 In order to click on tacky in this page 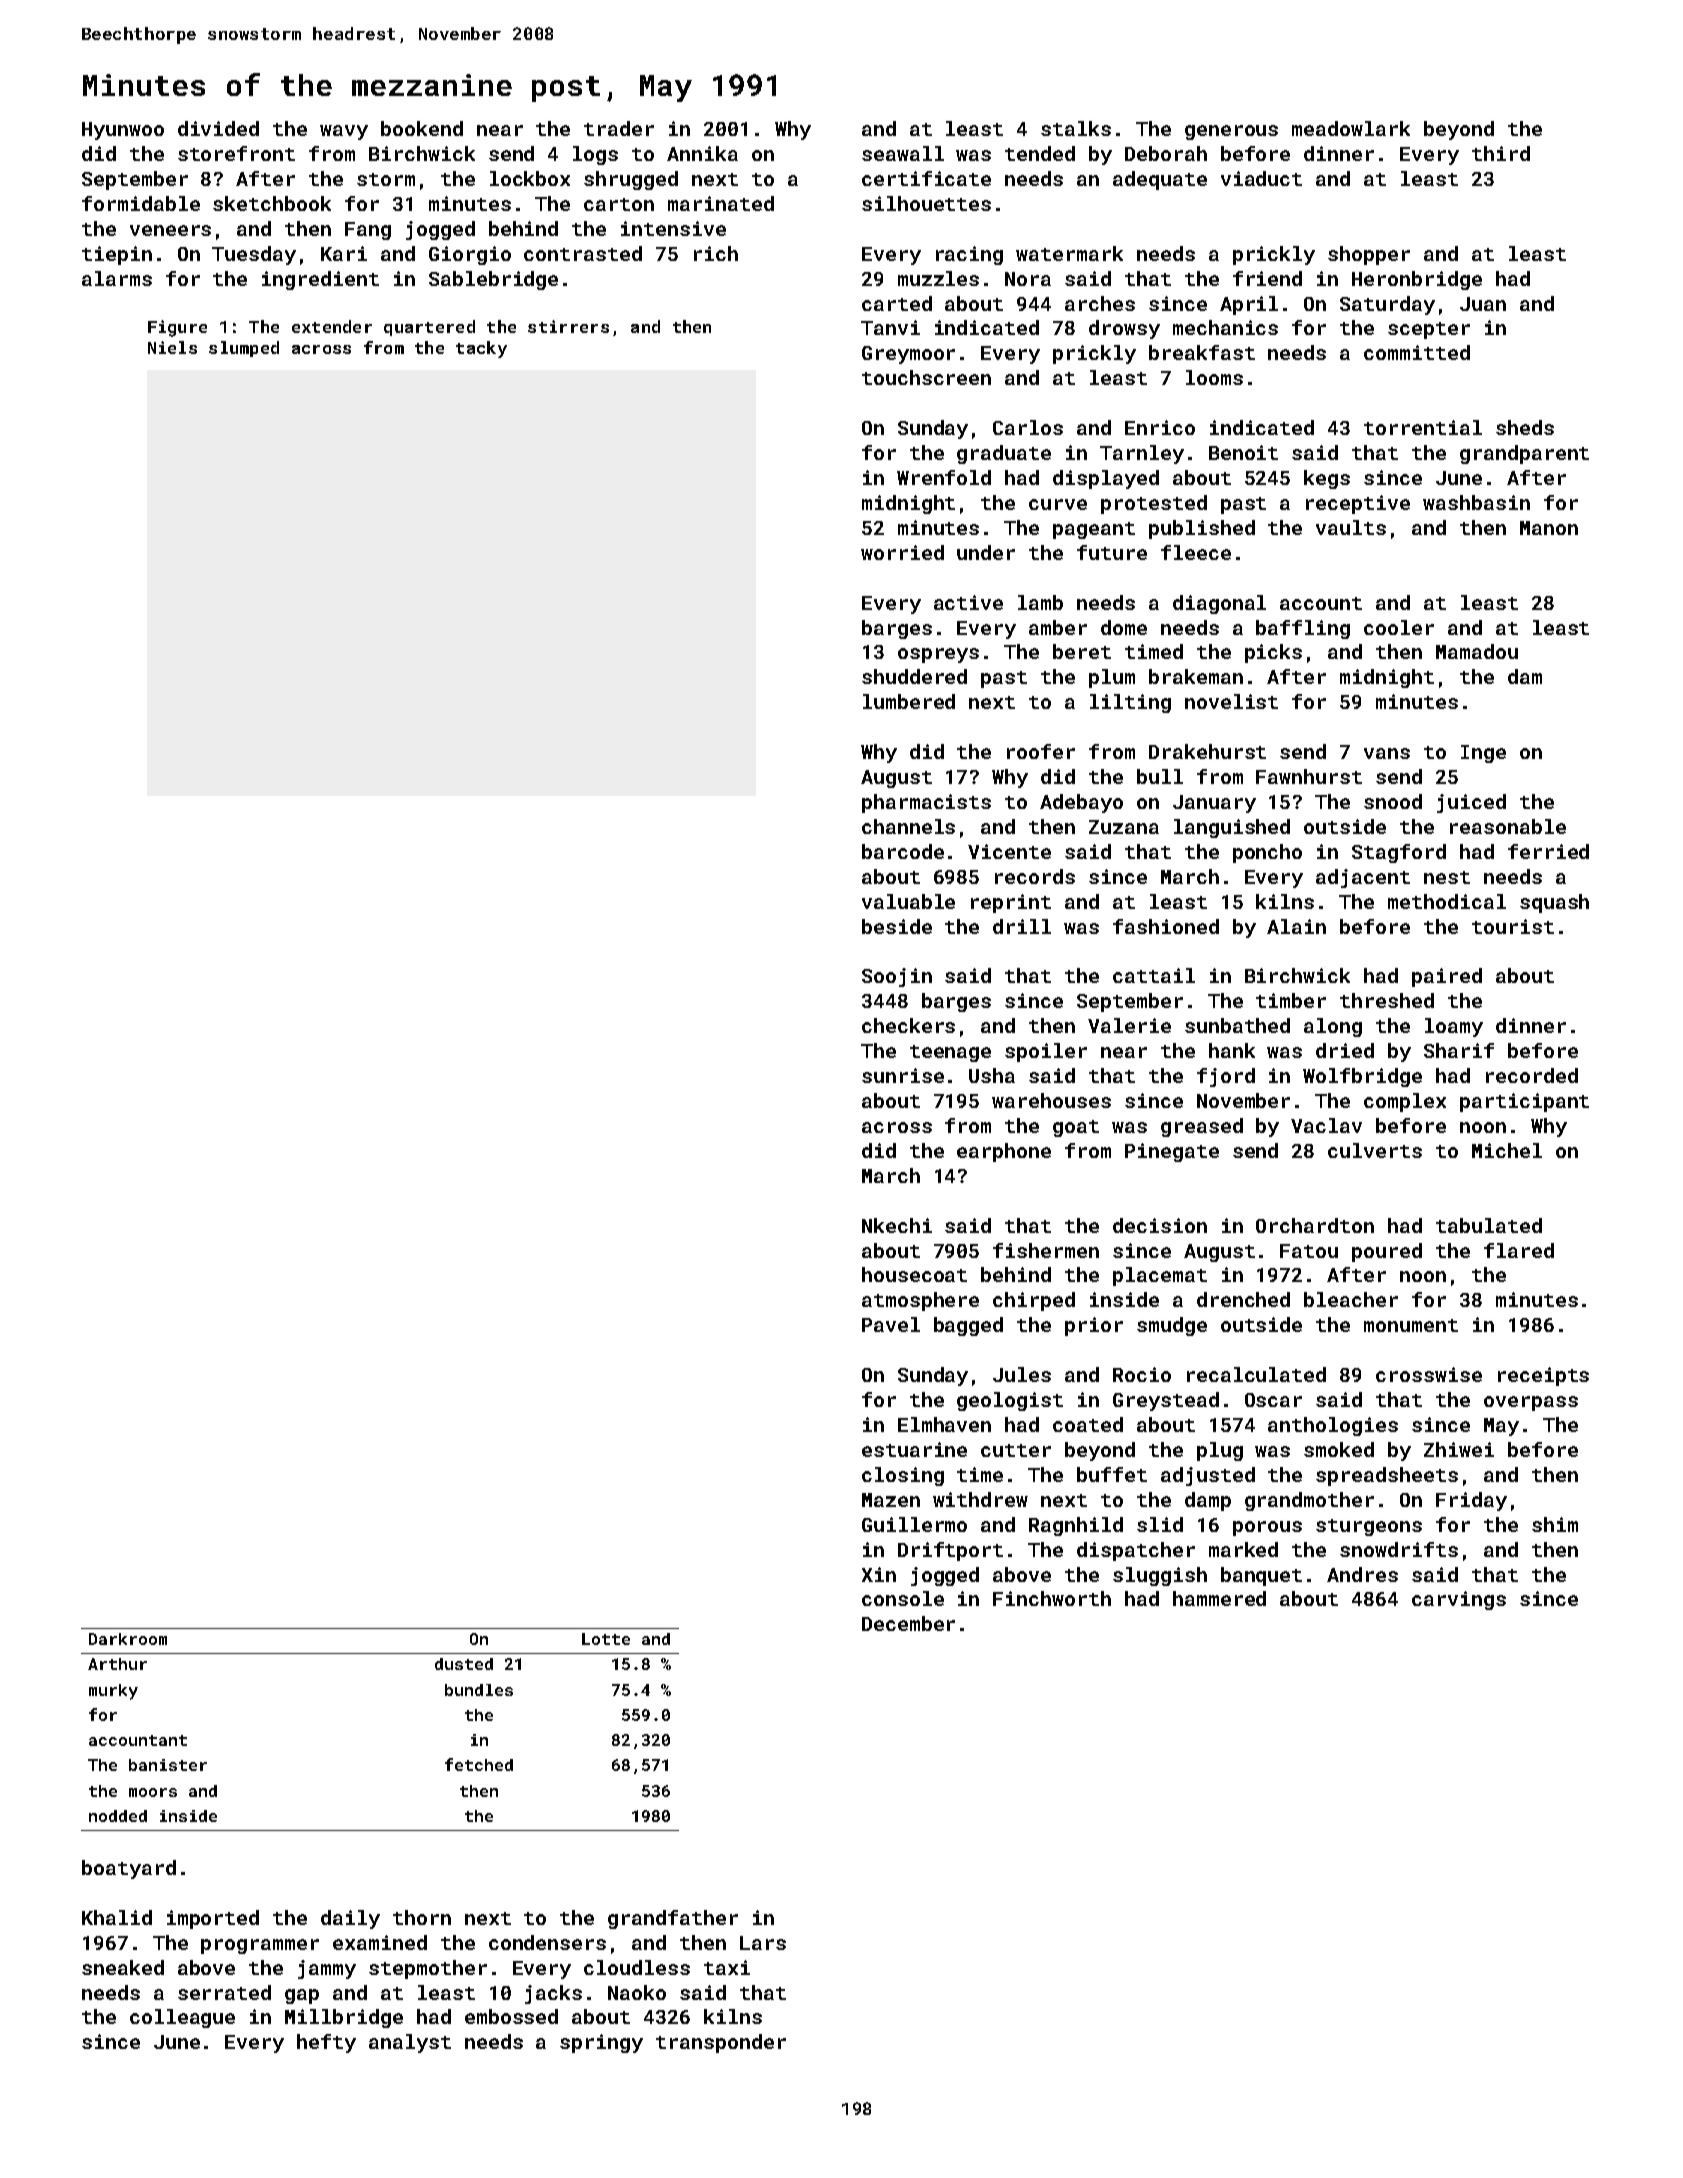, I will do `click(481, 349)`.
